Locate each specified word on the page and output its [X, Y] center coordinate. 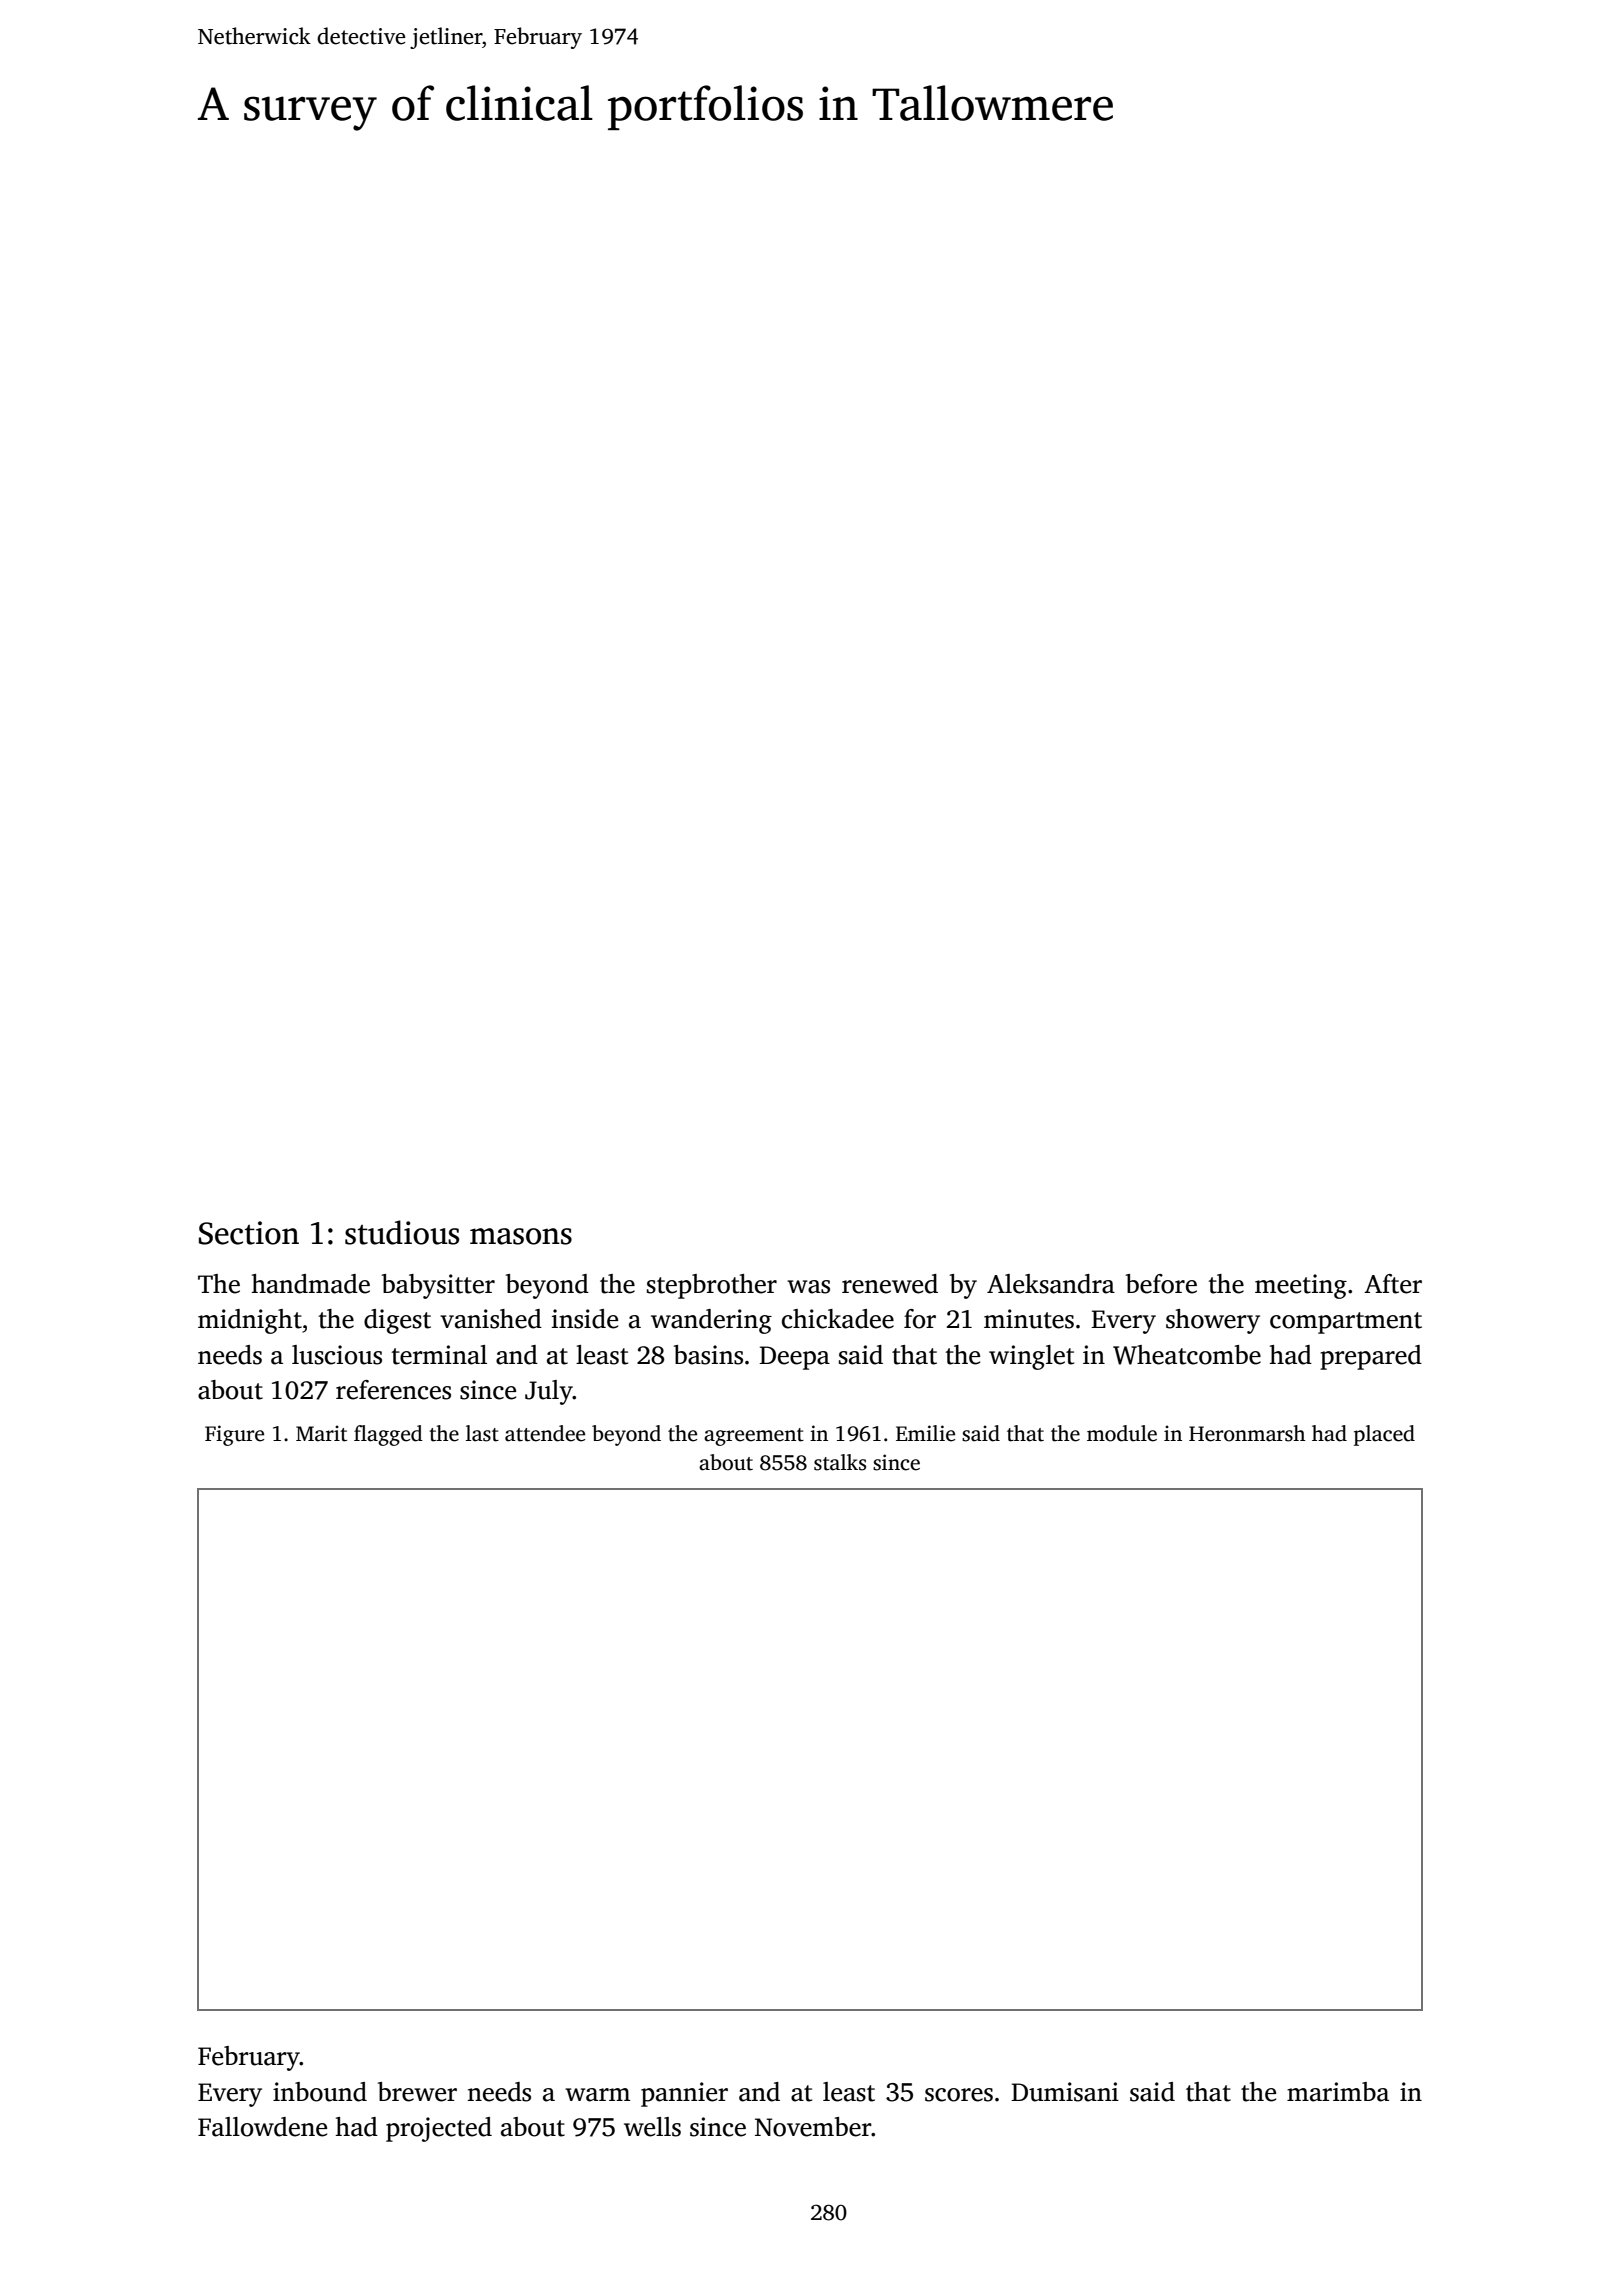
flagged [388, 1435]
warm [597, 2095]
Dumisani [1065, 2092]
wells [652, 2127]
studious [402, 1232]
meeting [1301, 1286]
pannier [684, 2094]
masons [521, 1236]
